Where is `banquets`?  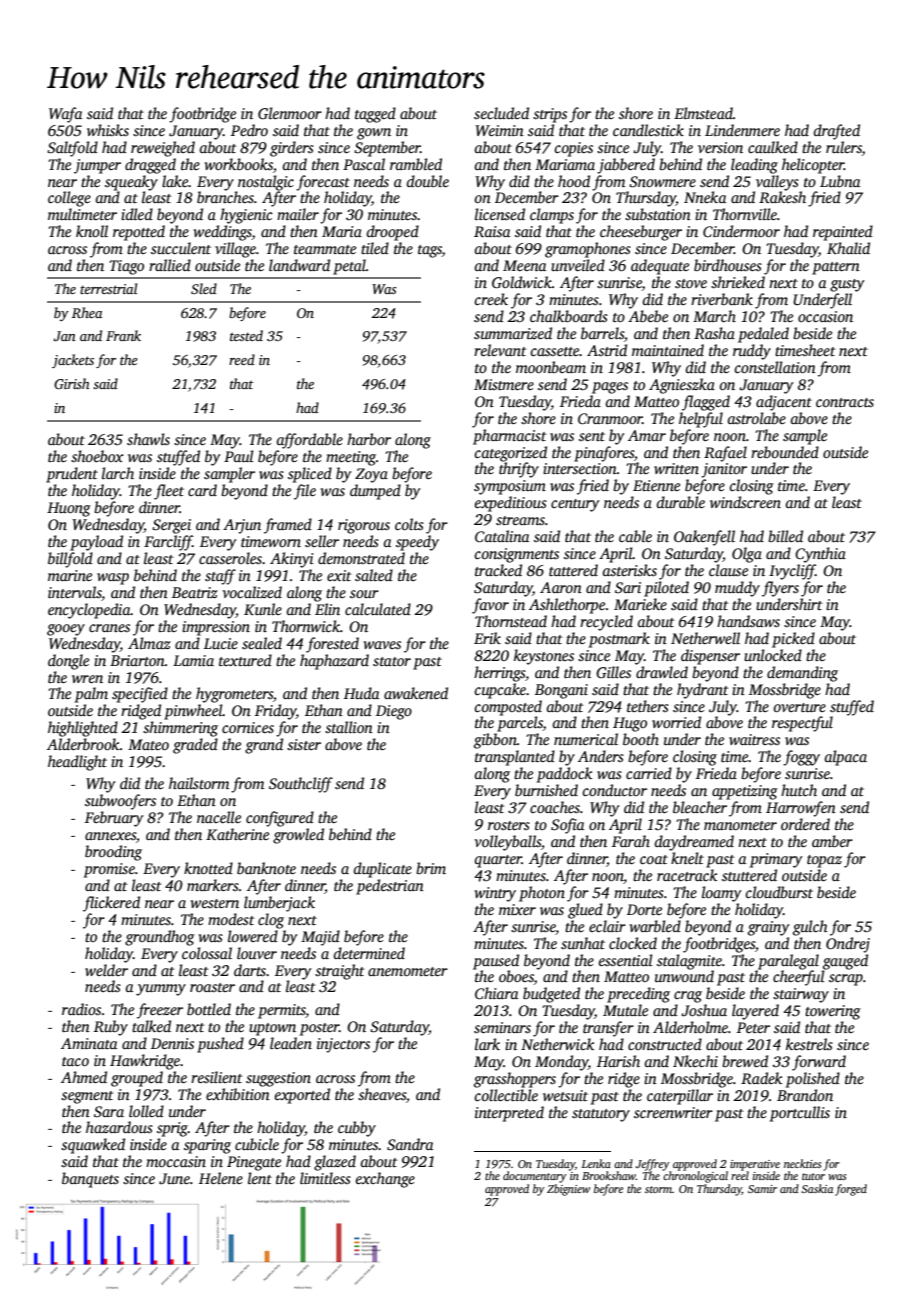
banquets is located at coordinates (90, 1180).
